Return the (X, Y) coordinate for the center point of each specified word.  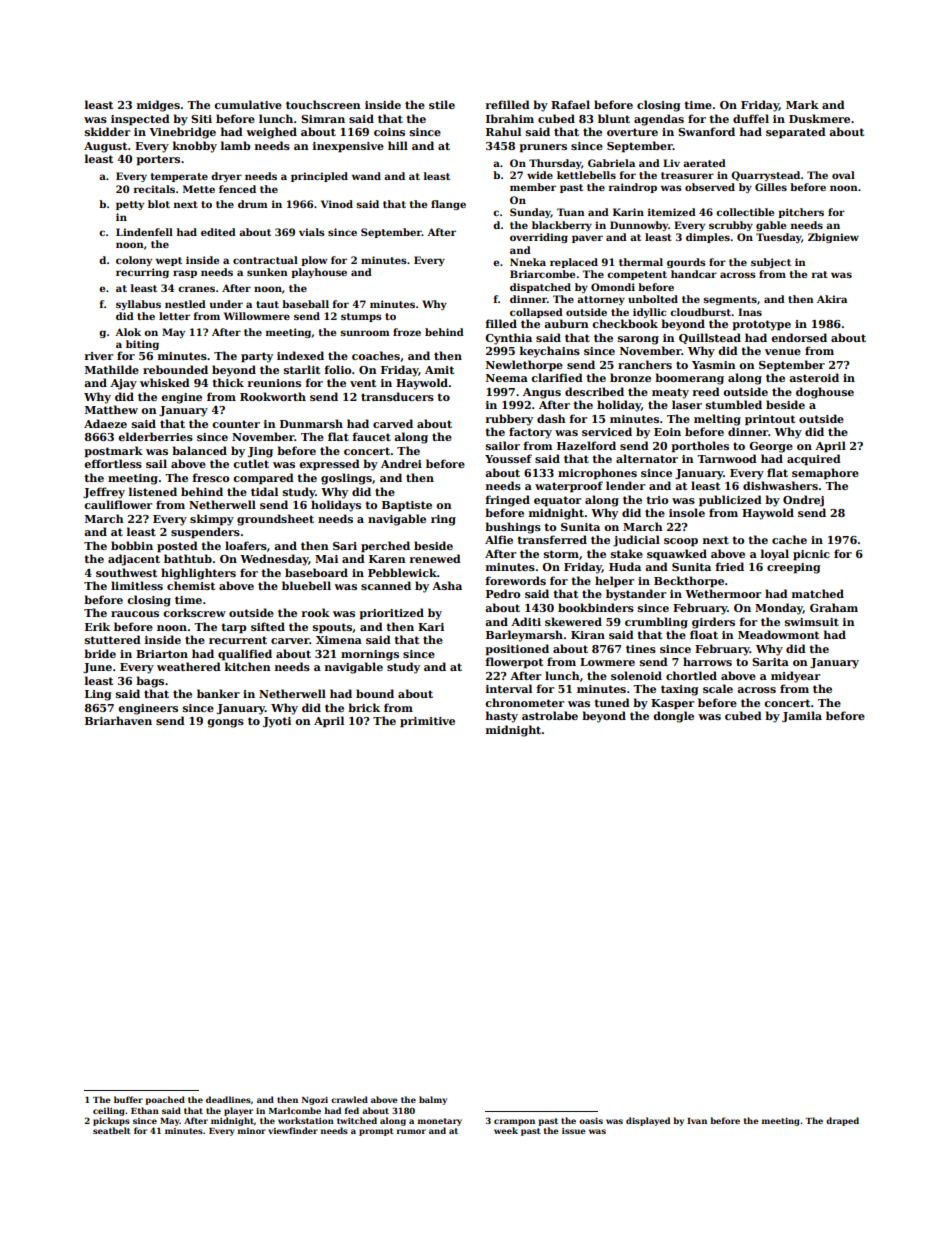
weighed (271, 133)
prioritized (391, 614)
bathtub (188, 558)
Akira (832, 299)
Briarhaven (118, 720)
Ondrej (803, 501)
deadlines (228, 1099)
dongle (673, 717)
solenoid (636, 675)
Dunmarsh (311, 423)
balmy (433, 1100)
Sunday (530, 213)
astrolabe (550, 715)
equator (557, 501)
